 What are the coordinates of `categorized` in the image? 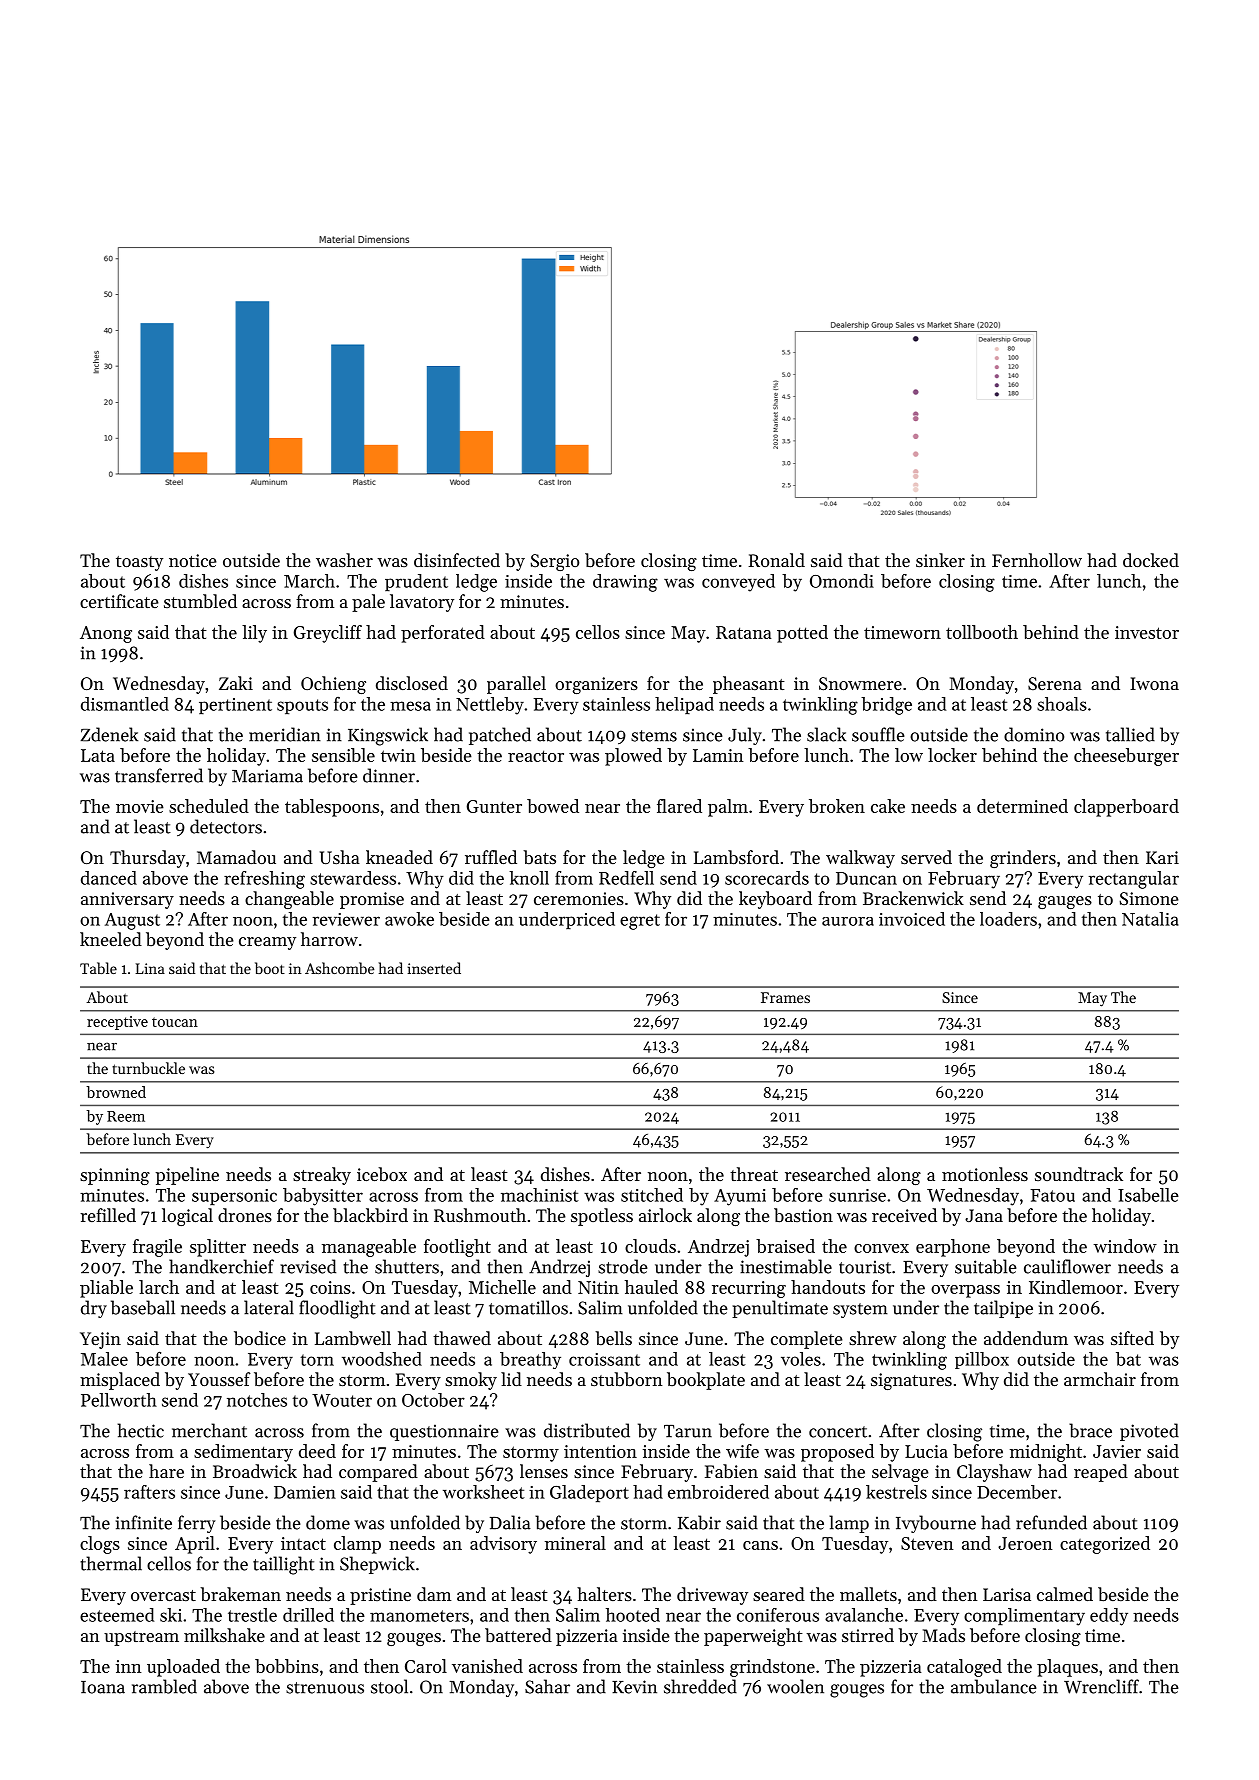 It's located at (1105, 1545).
